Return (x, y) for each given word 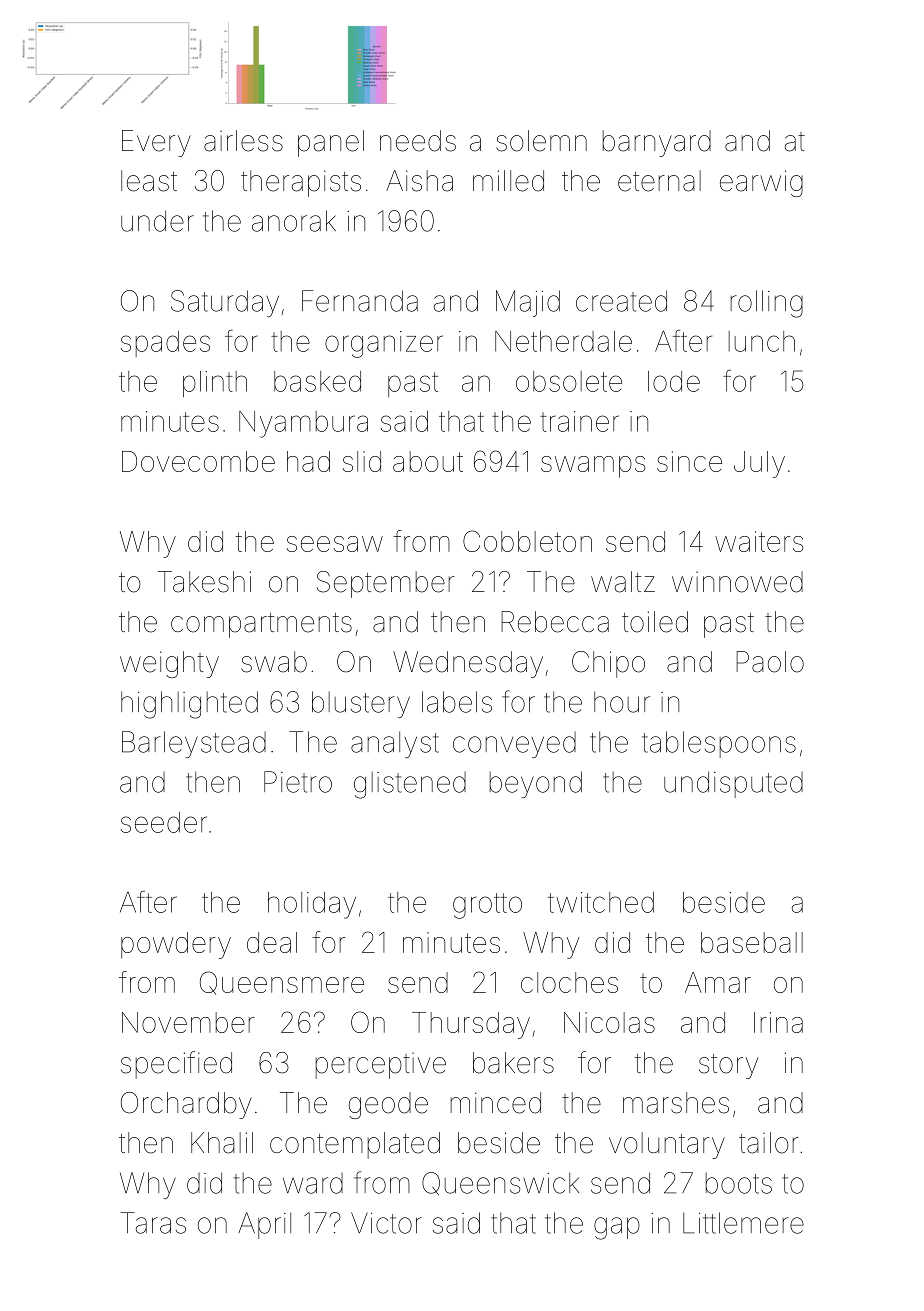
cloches (569, 982)
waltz (623, 582)
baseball (752, 942)
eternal (659, 181)
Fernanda (360, 301)
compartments (261, 625)
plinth (215, 384)
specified (176, 1065)
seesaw (335, 544)
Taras (153, 1223)
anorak (294, 221)
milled (508, 181)
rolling (767, 304)
